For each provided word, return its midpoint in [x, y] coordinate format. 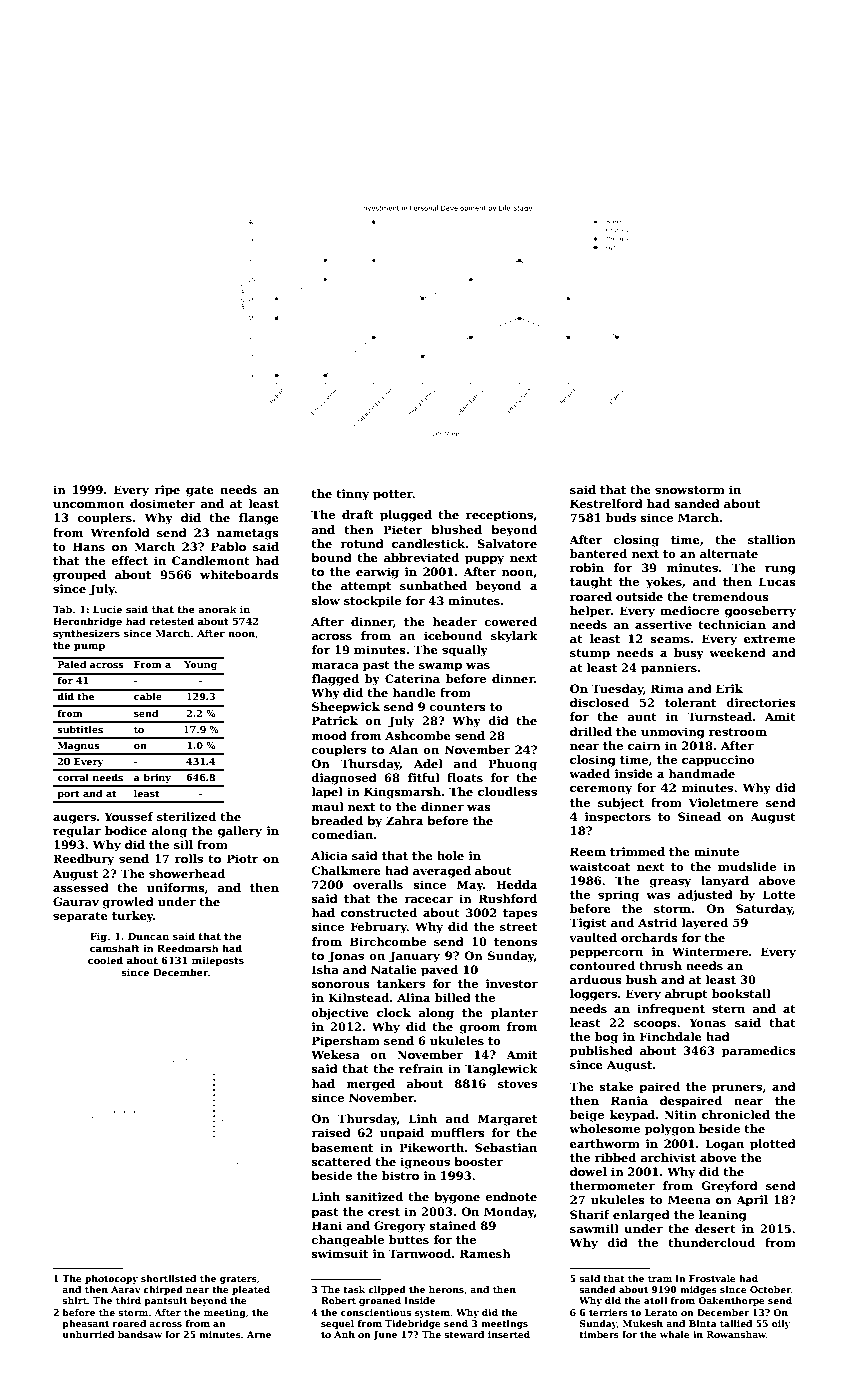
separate [80, 917]
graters [238, 1280]
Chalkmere [346, 870]
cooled [105, 960]
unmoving [673, 733]
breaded [337, 820]
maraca [335, 666]
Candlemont [211, 560]
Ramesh [485, 1253]
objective [340, 1014]
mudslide [747, 866]
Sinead [699, 816]
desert [715, 1228]
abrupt [686, 995]
